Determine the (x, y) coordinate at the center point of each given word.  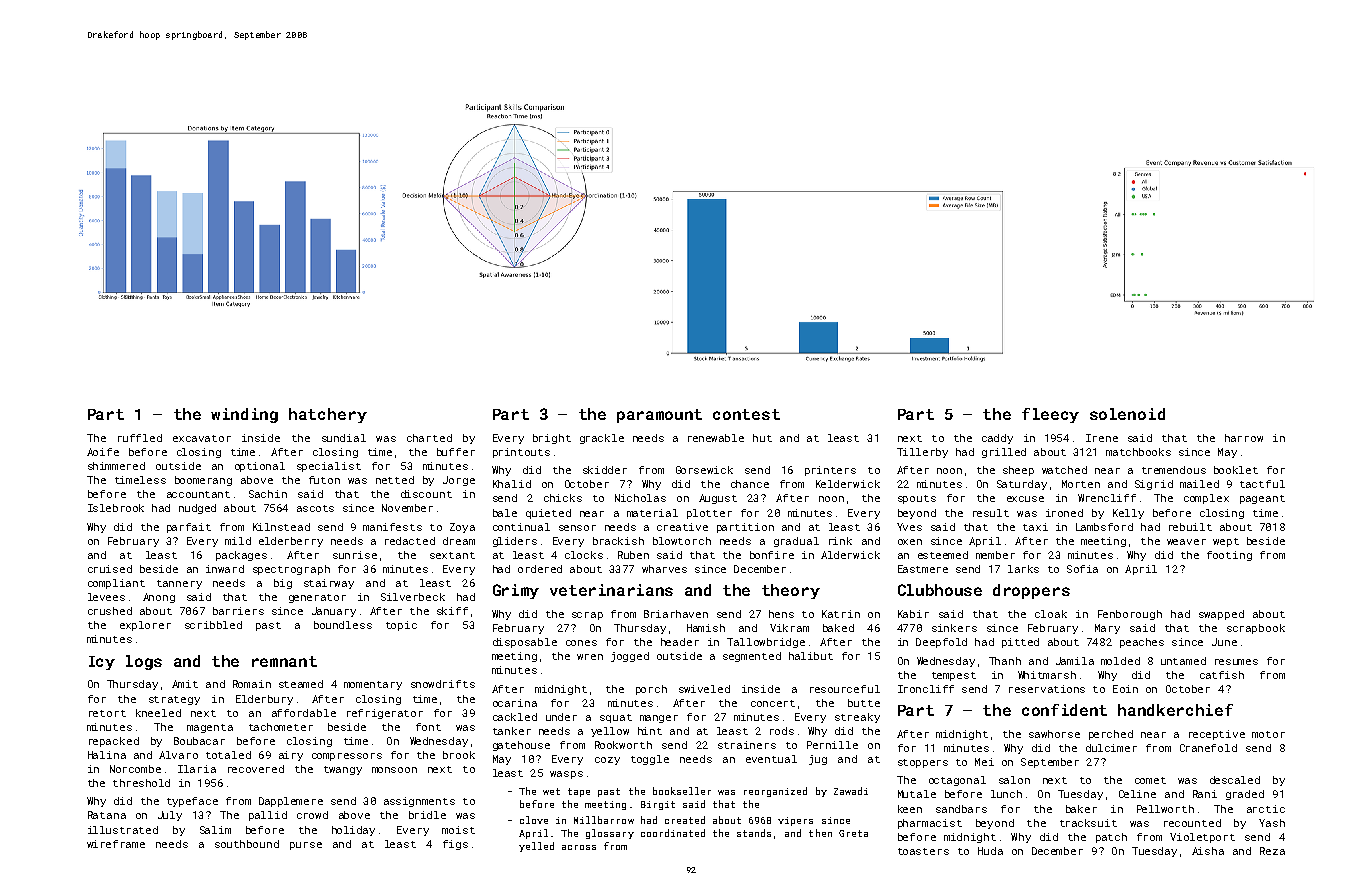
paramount (659, 416)
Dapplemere (291, 802)
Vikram (789, 628)
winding (244, 415)
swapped (1221, 615)
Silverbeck (413, 597)
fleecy (1050, 415)
